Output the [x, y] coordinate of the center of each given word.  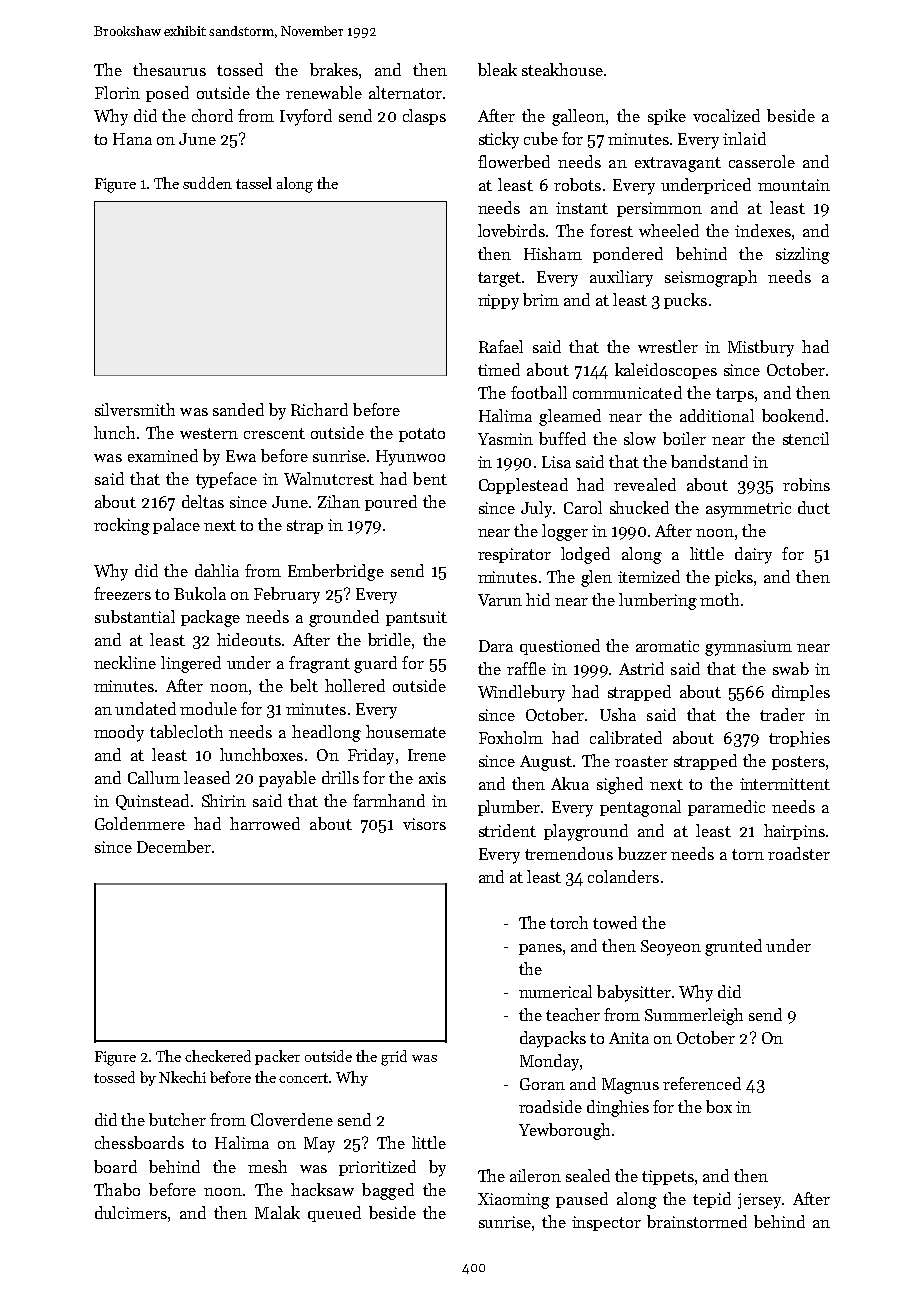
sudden [207, 183]
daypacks [553, 1039]
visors [424, 824]
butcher [177, 1119]
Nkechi [182, 1077]
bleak [497, 69]
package [210, 618]
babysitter [634, 993]
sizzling [803, 255]
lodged [585, 555]
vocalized [726, 115]
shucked [639, 507]
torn [748, 854]
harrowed [265, 823]
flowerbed [514, 161]
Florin [117, 92]
